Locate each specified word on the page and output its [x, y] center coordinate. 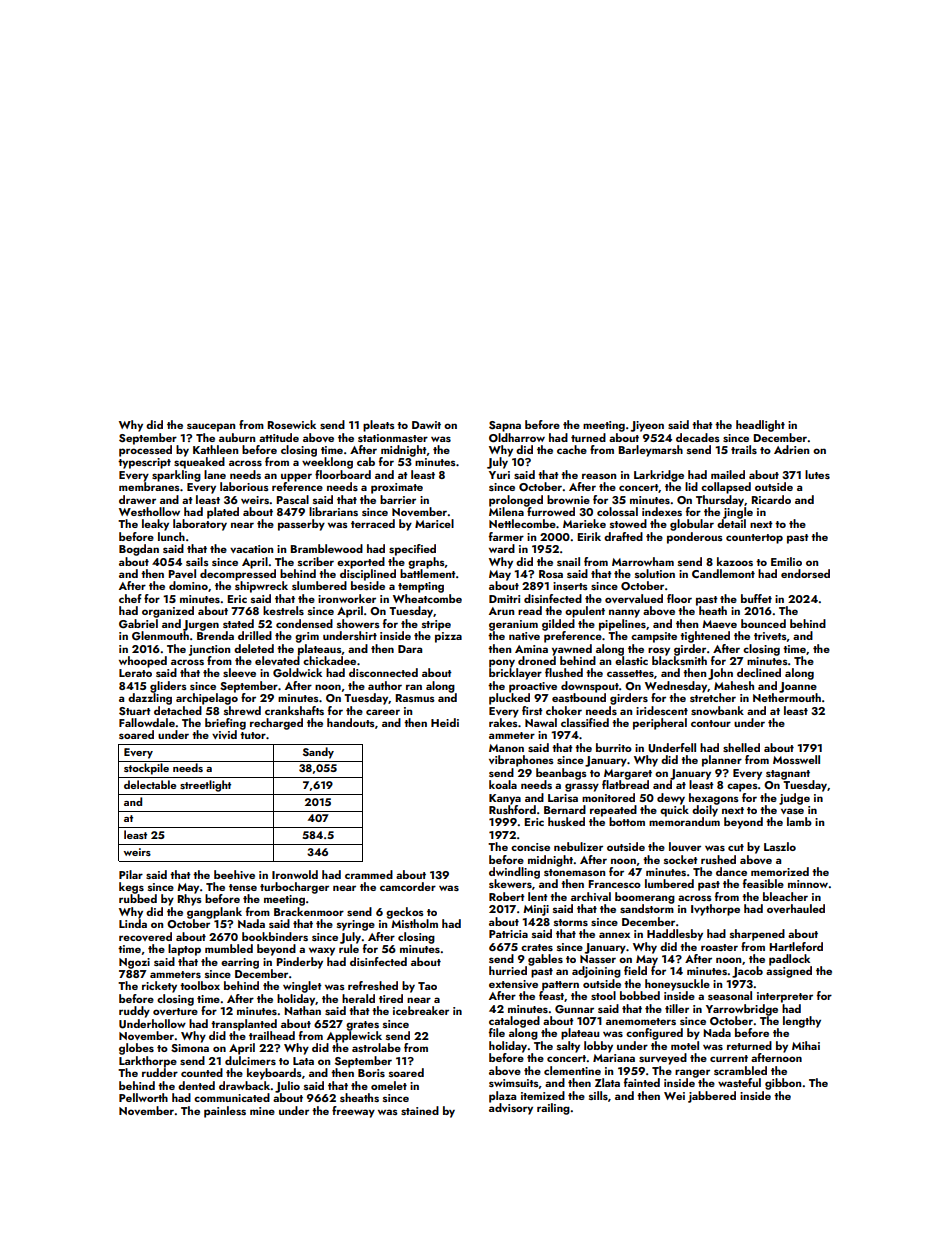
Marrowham [643, 561]
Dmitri [504, 599]
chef [130, 598]
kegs [131, 888]
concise [530, 847]
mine [262, 1111]
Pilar [131, 874]
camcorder [408, 886]
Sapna [505, 426]
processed [145, 451]
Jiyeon [647, 426]
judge [794, 799]
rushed [718, 859]
